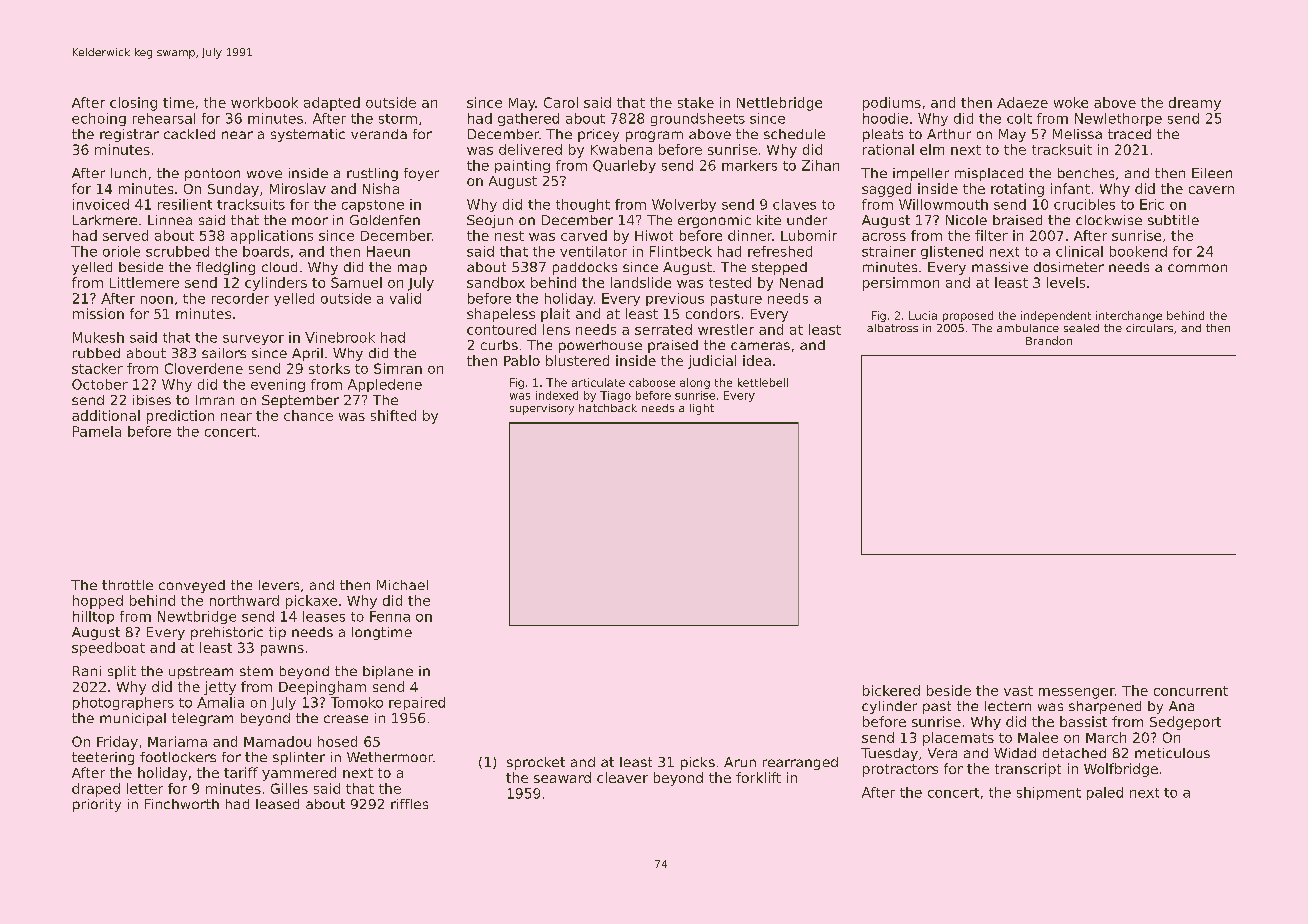 Image resolution: width=1308 pixels, height=924 pixels. Describe the element at coordinates (1172, 753) in the page. I see `meticulous` at that location.
